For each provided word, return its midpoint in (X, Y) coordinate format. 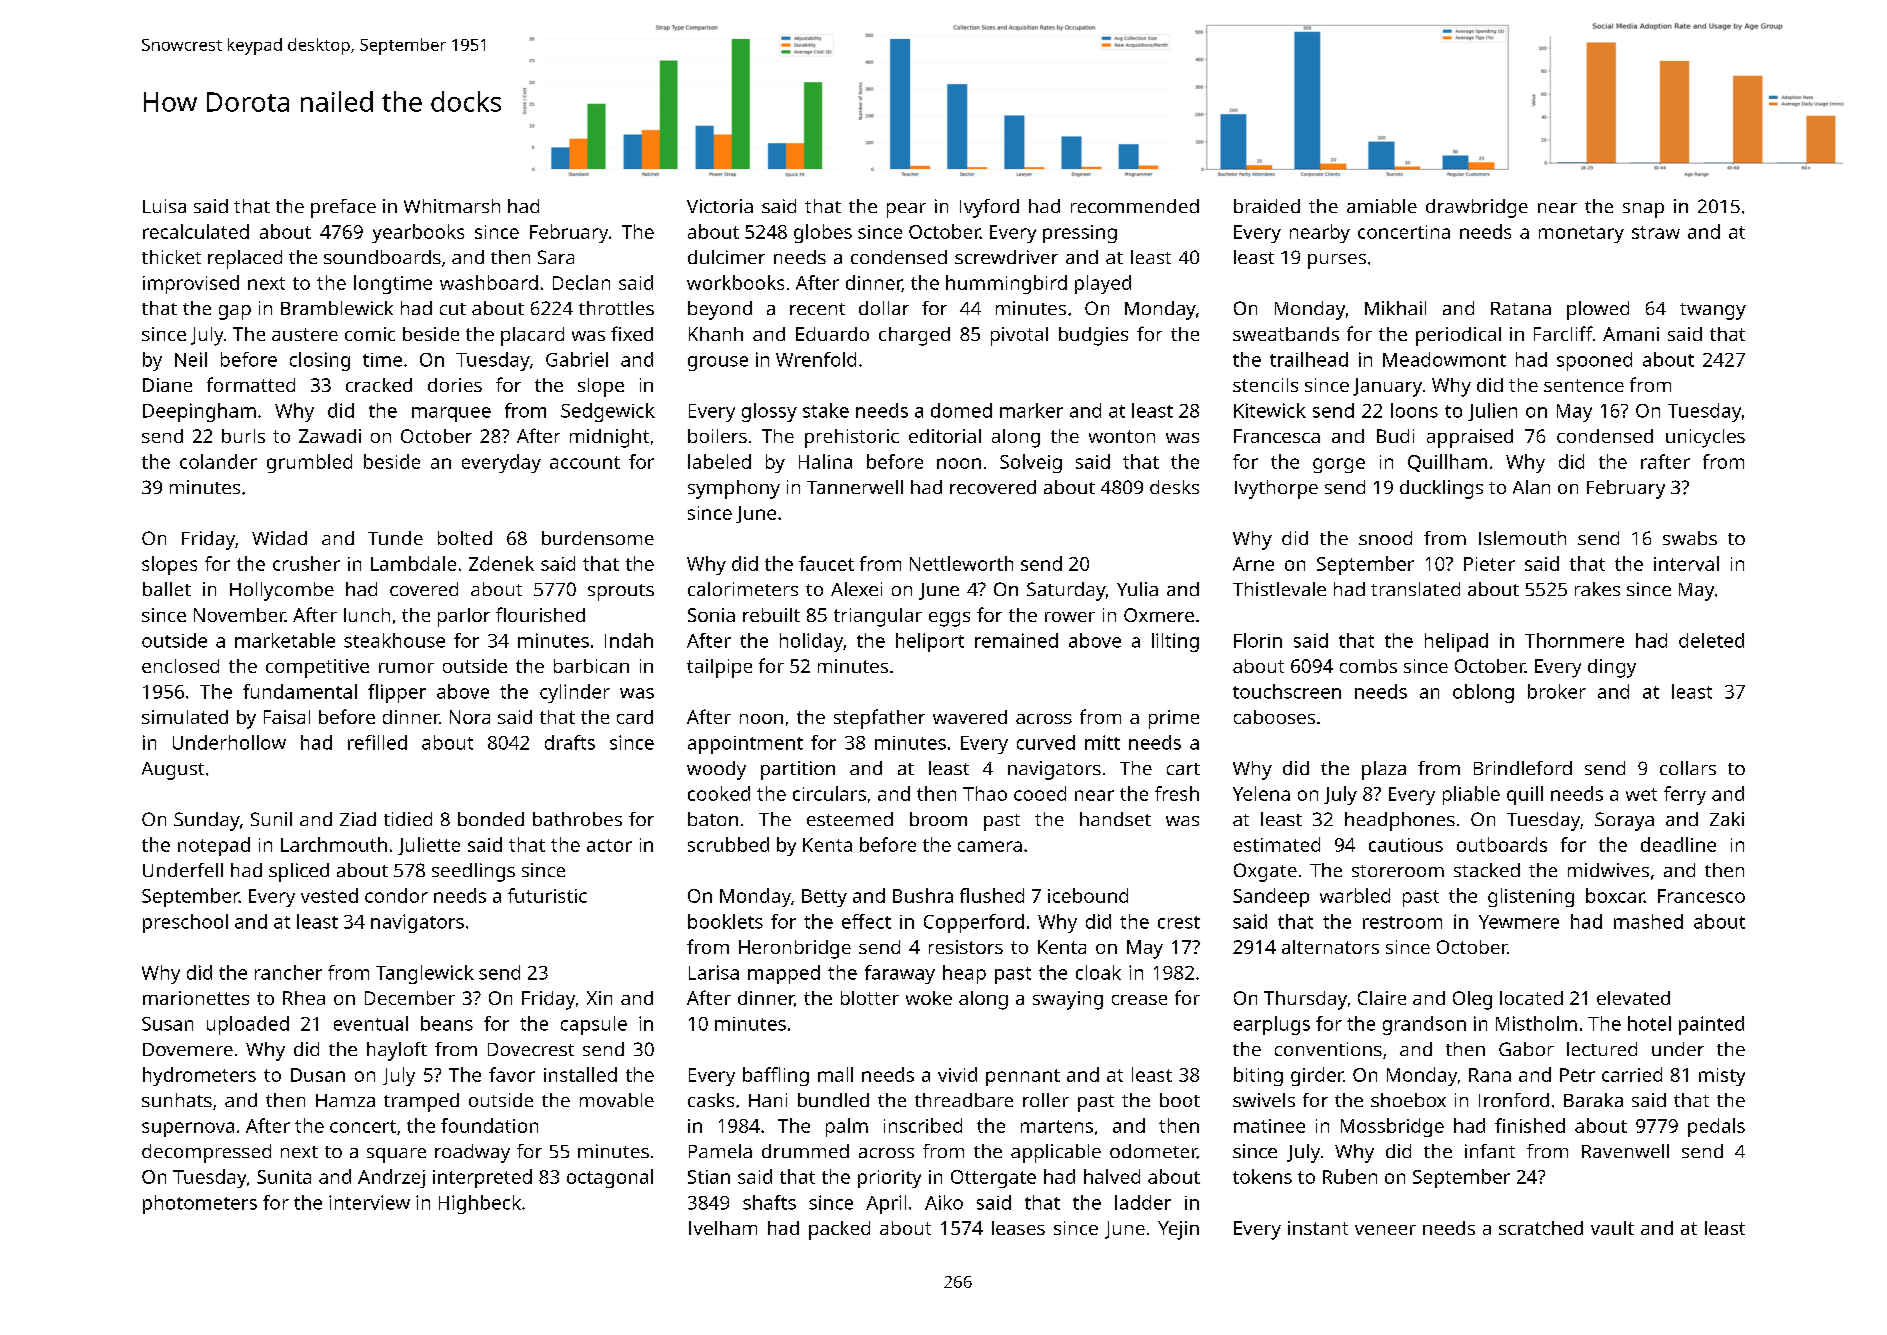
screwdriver (1006, 257)
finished (1530, 1125)
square (396, 1155)
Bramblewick (337, 308)
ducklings (1441, 489)
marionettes (196, 998)
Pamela (720, 1151)
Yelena (1261, 793)
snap (1643, 210)
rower (1070, 617)
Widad (279, 538)
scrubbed (728, 844)
